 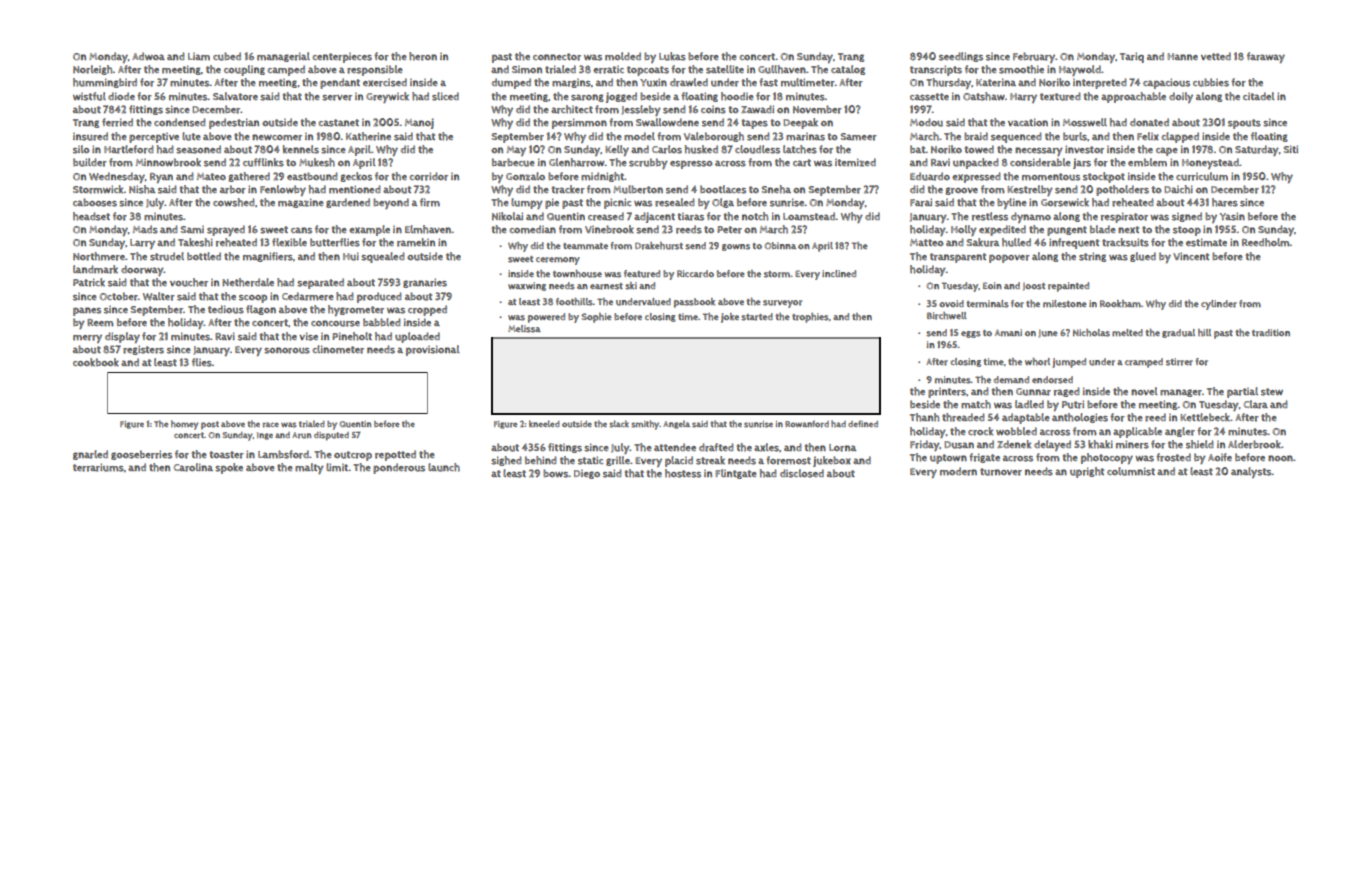 I want to click on malty, so click(x=309, y=468).
